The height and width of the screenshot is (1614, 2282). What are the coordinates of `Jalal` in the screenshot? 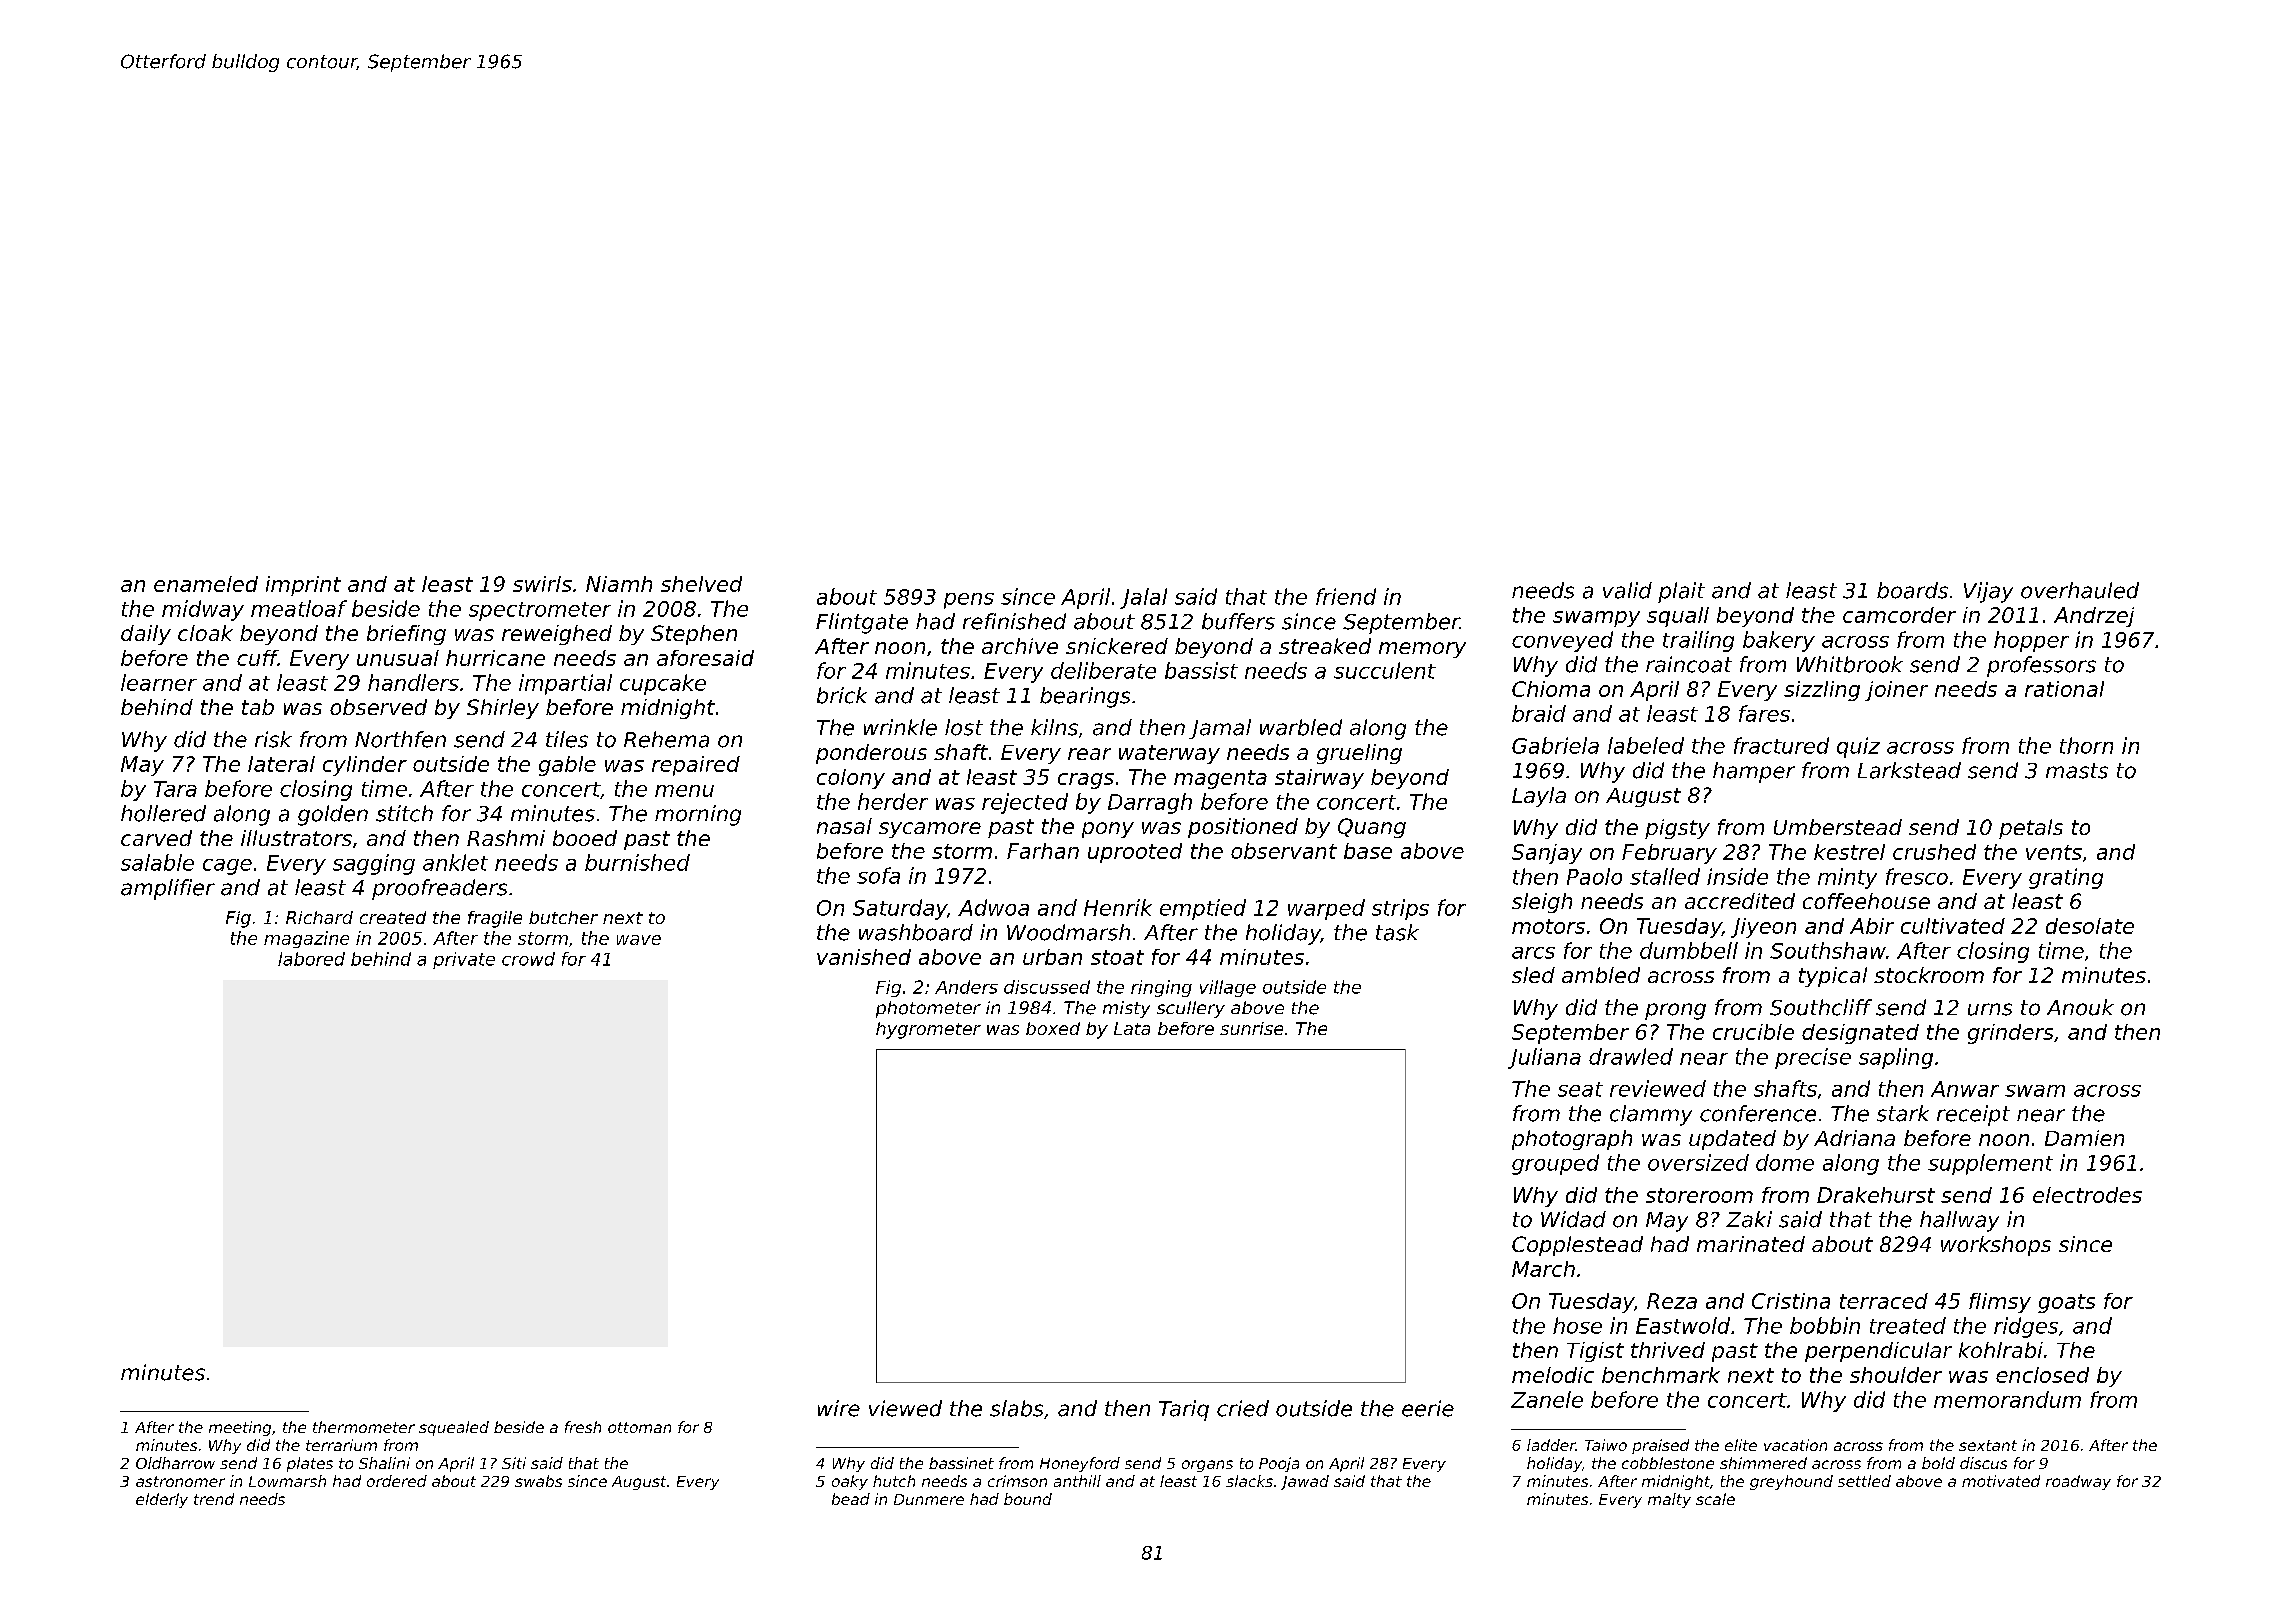 It's located at (1143, 598).
